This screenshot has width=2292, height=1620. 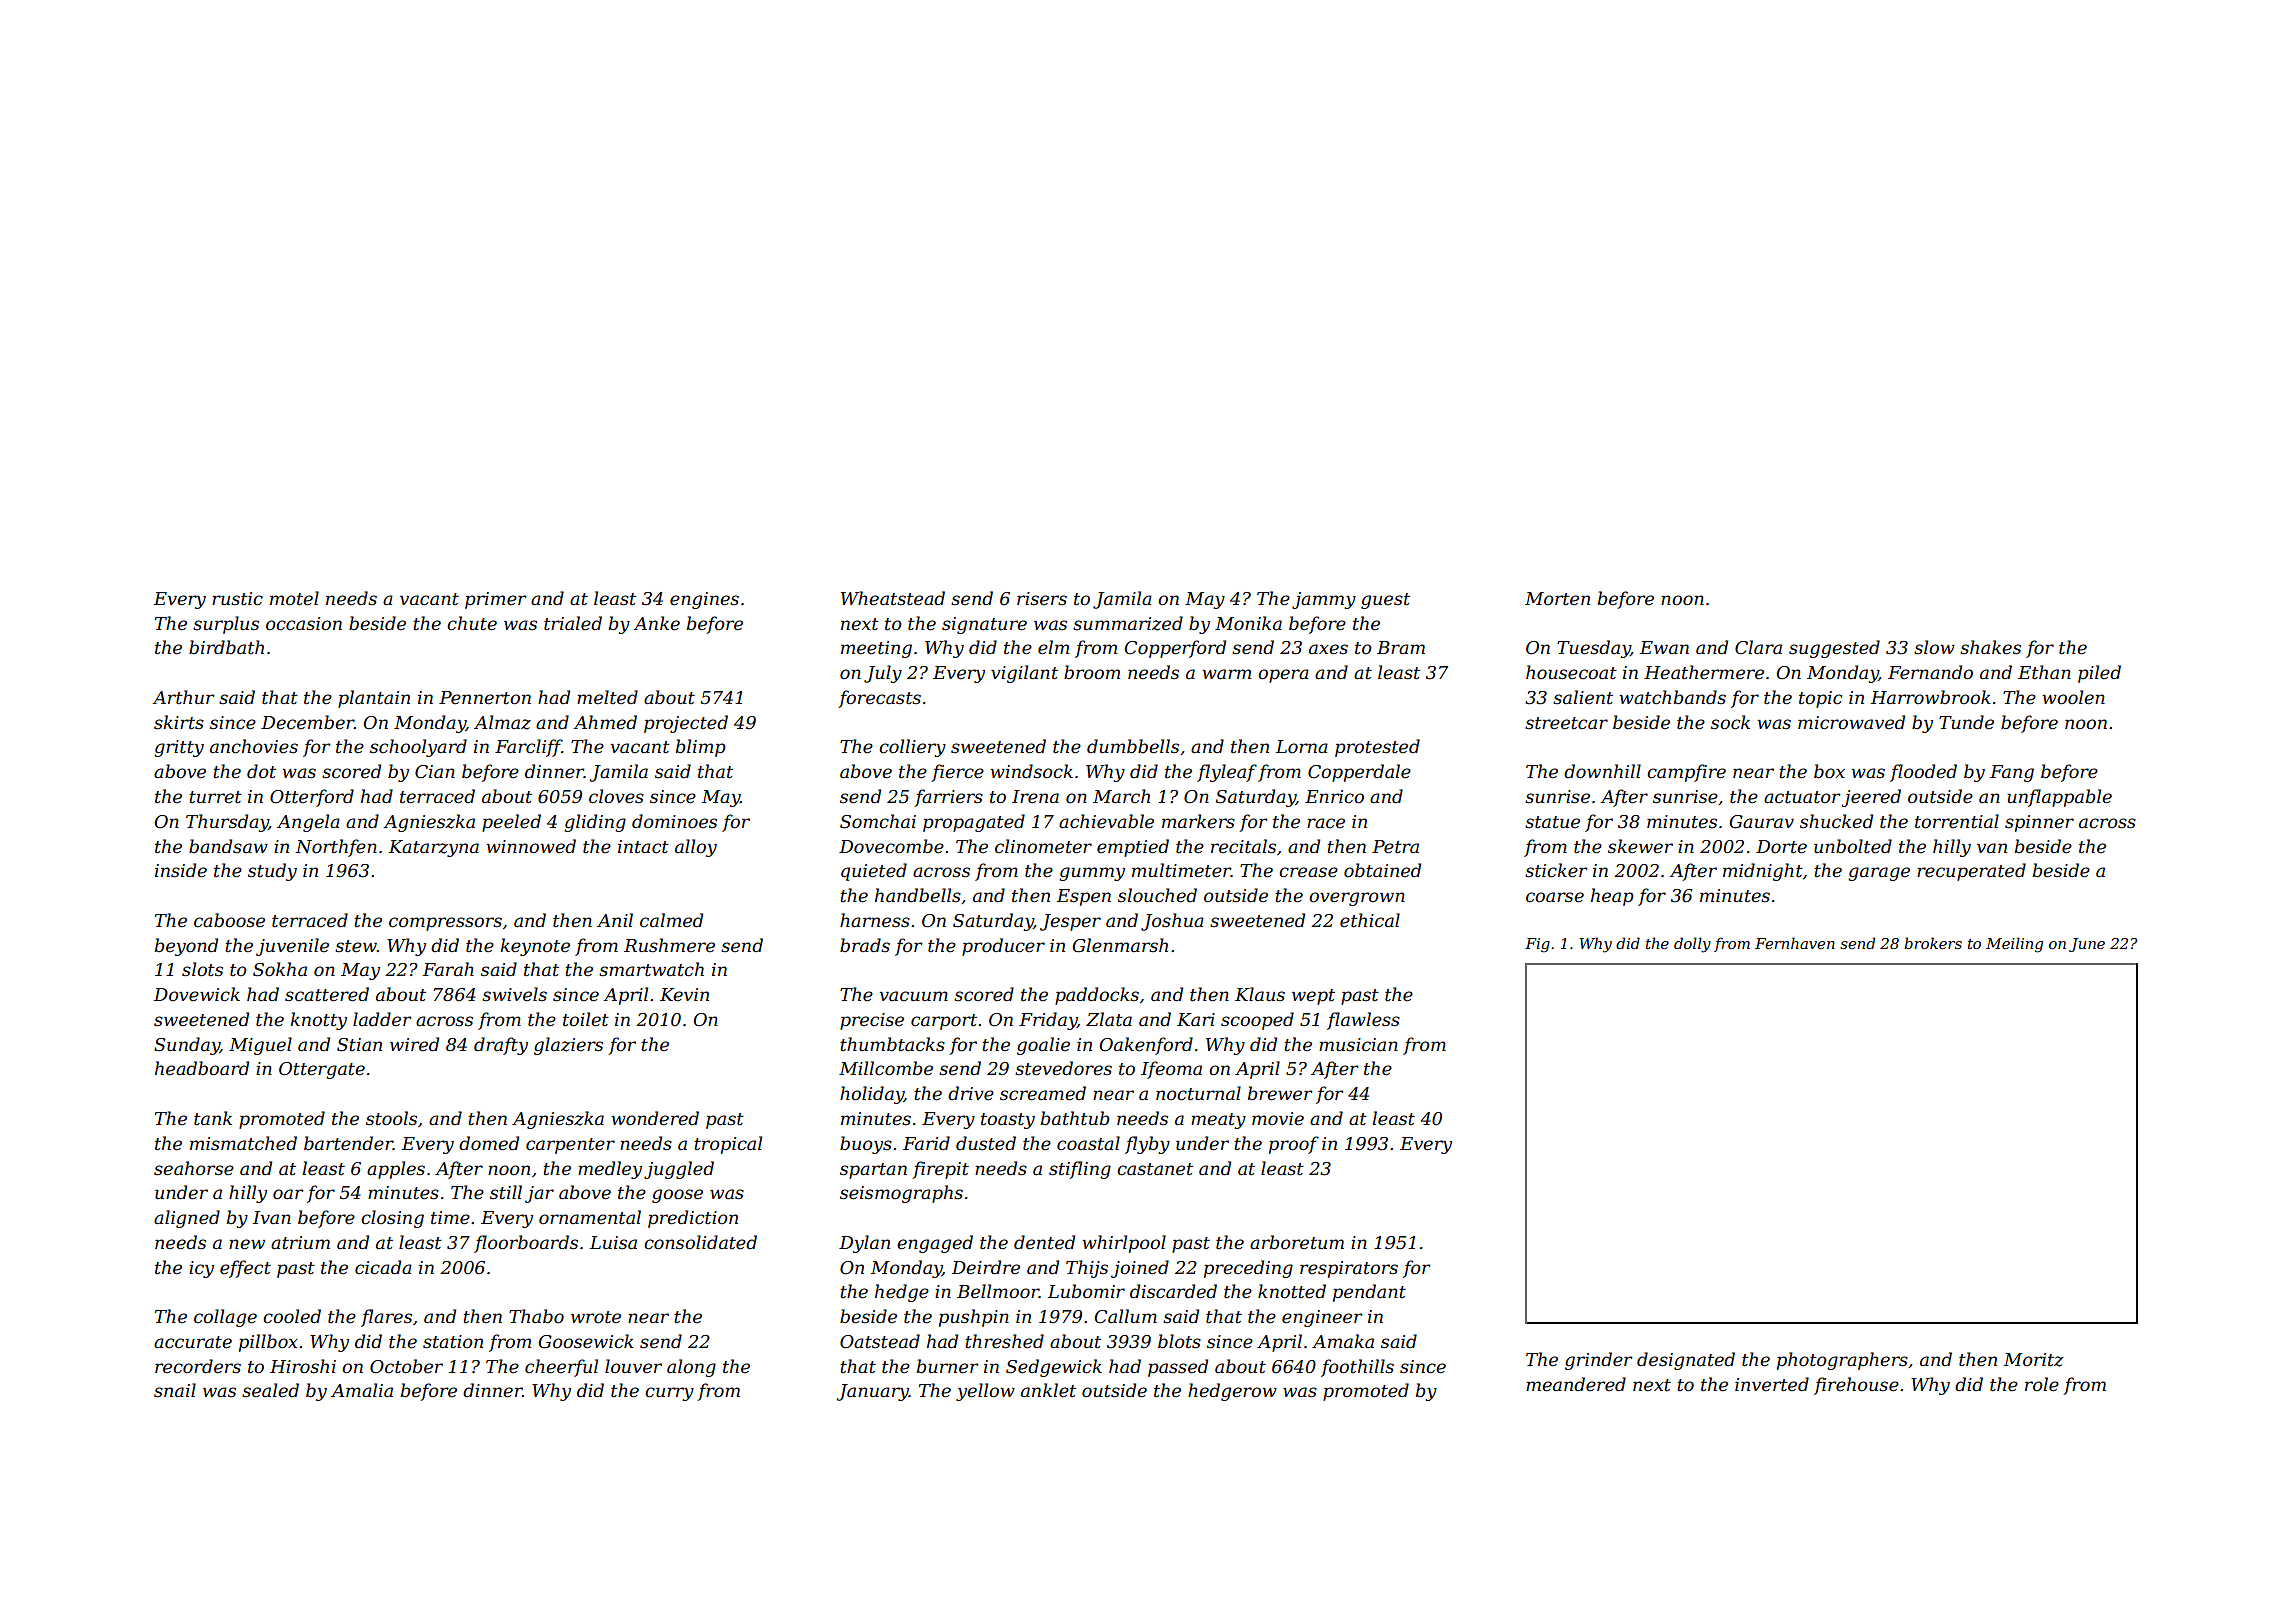 I want to click on peeled, so click(x=511, y=823).
